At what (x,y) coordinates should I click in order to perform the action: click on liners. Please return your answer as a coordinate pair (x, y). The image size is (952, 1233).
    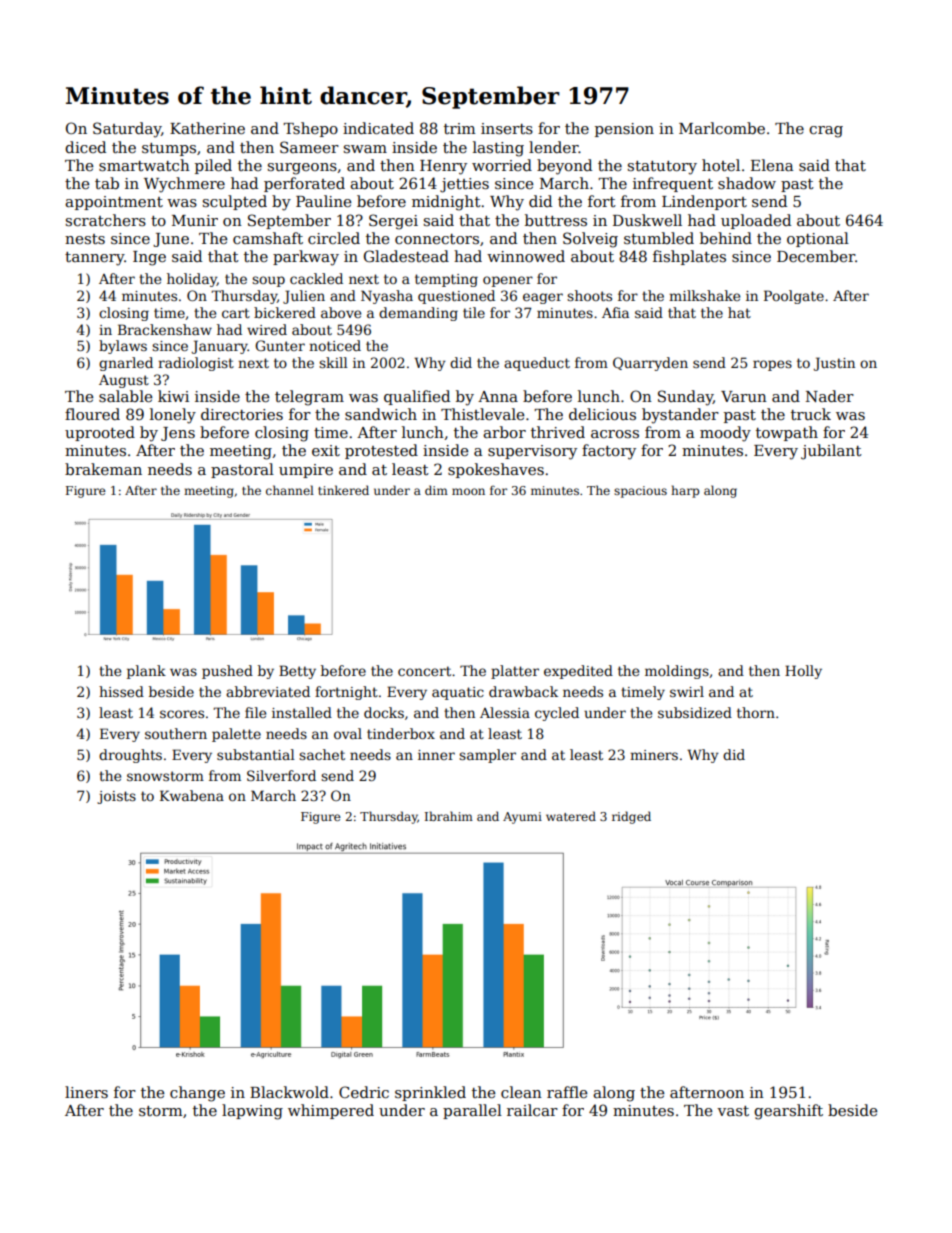
    Looking at the image, I should click on (86, 1092).
